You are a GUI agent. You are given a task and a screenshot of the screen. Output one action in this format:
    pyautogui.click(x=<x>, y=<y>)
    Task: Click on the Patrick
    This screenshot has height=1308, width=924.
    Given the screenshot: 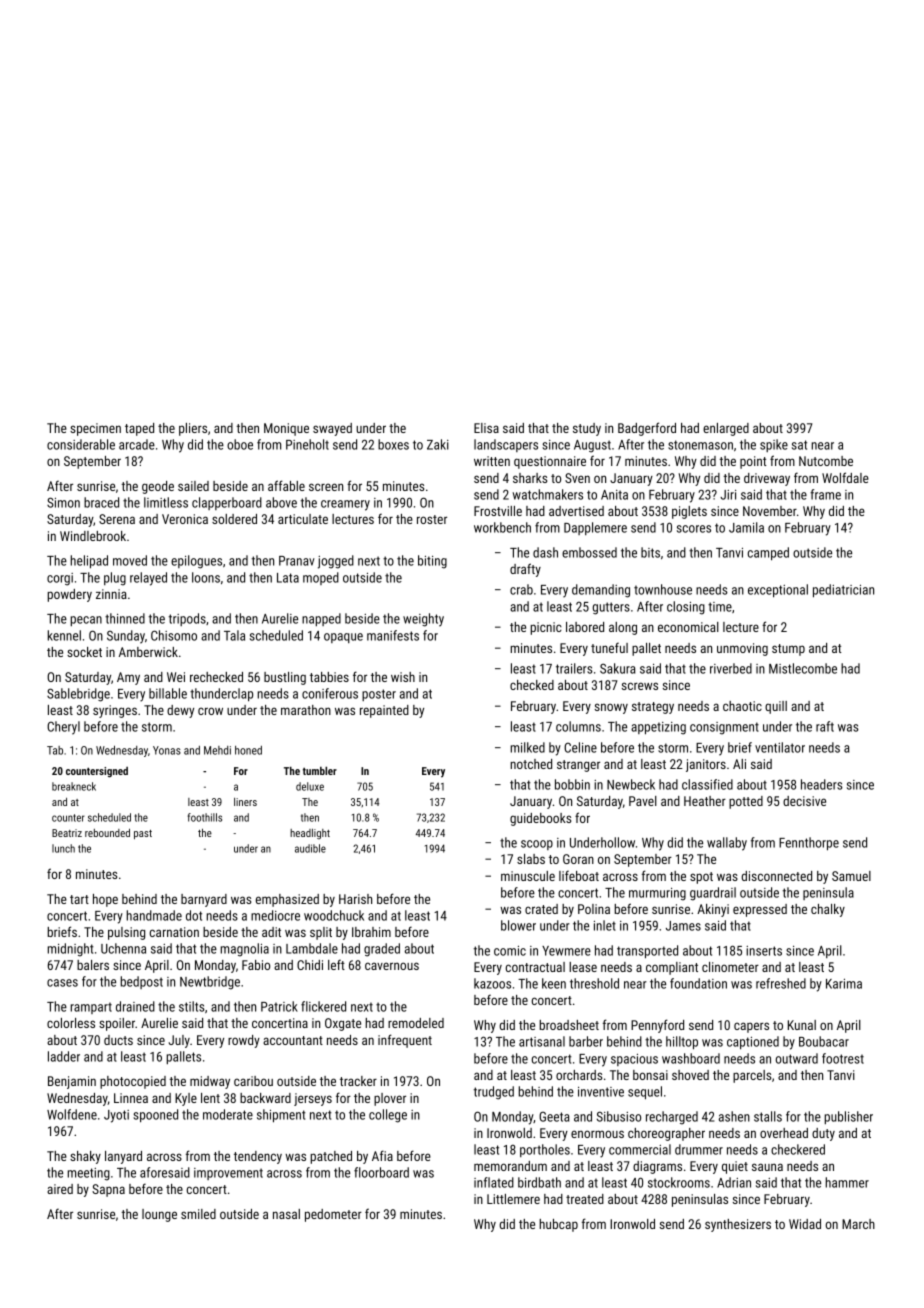 What is the action you would take?
    pyautogui.click(x=279, y=1006)
